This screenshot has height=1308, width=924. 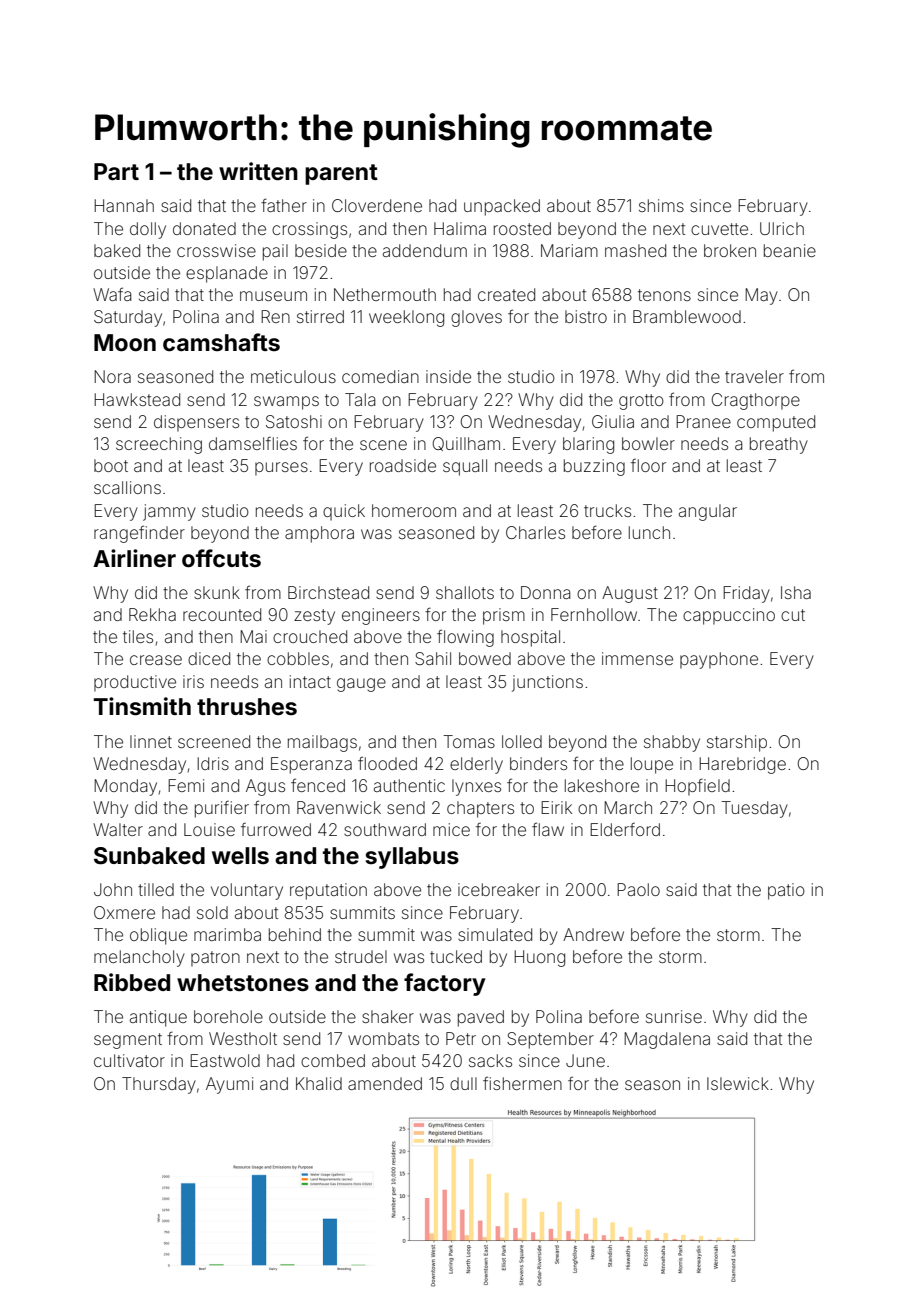 I want to click on junctions, so click(x=547, y=683).
